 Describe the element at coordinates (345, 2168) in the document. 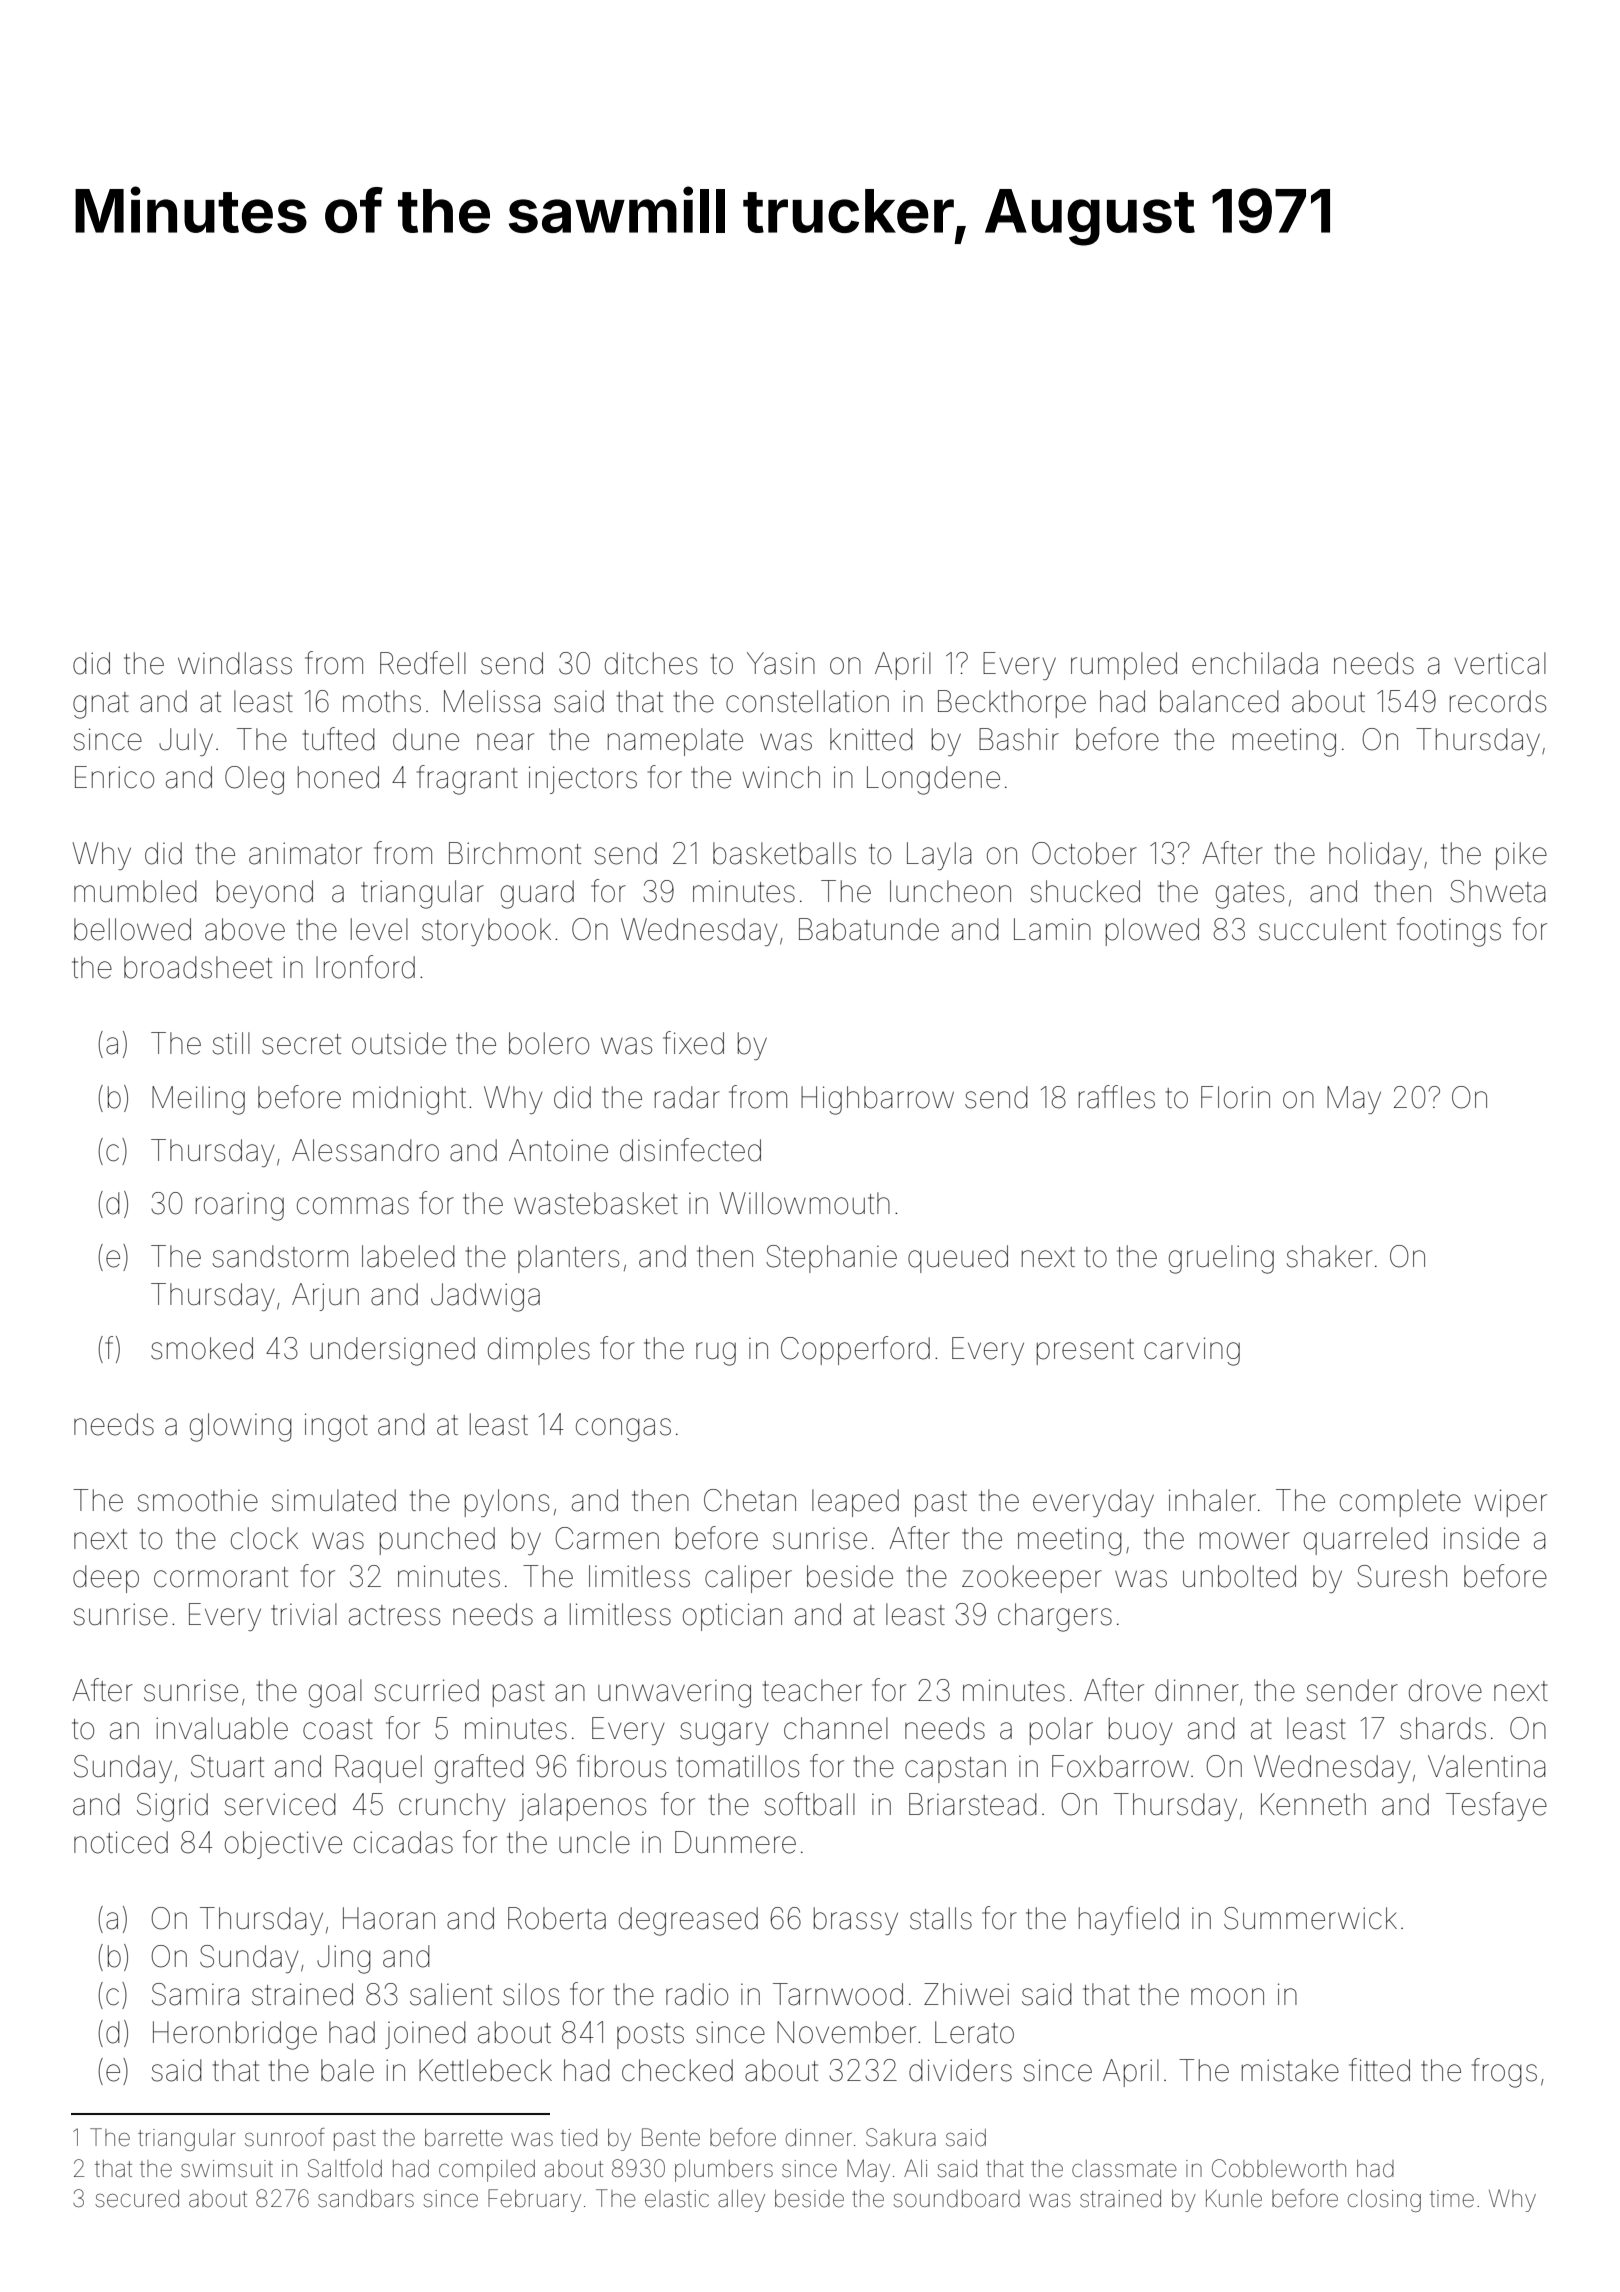

I see `Saltfold` at that location.
